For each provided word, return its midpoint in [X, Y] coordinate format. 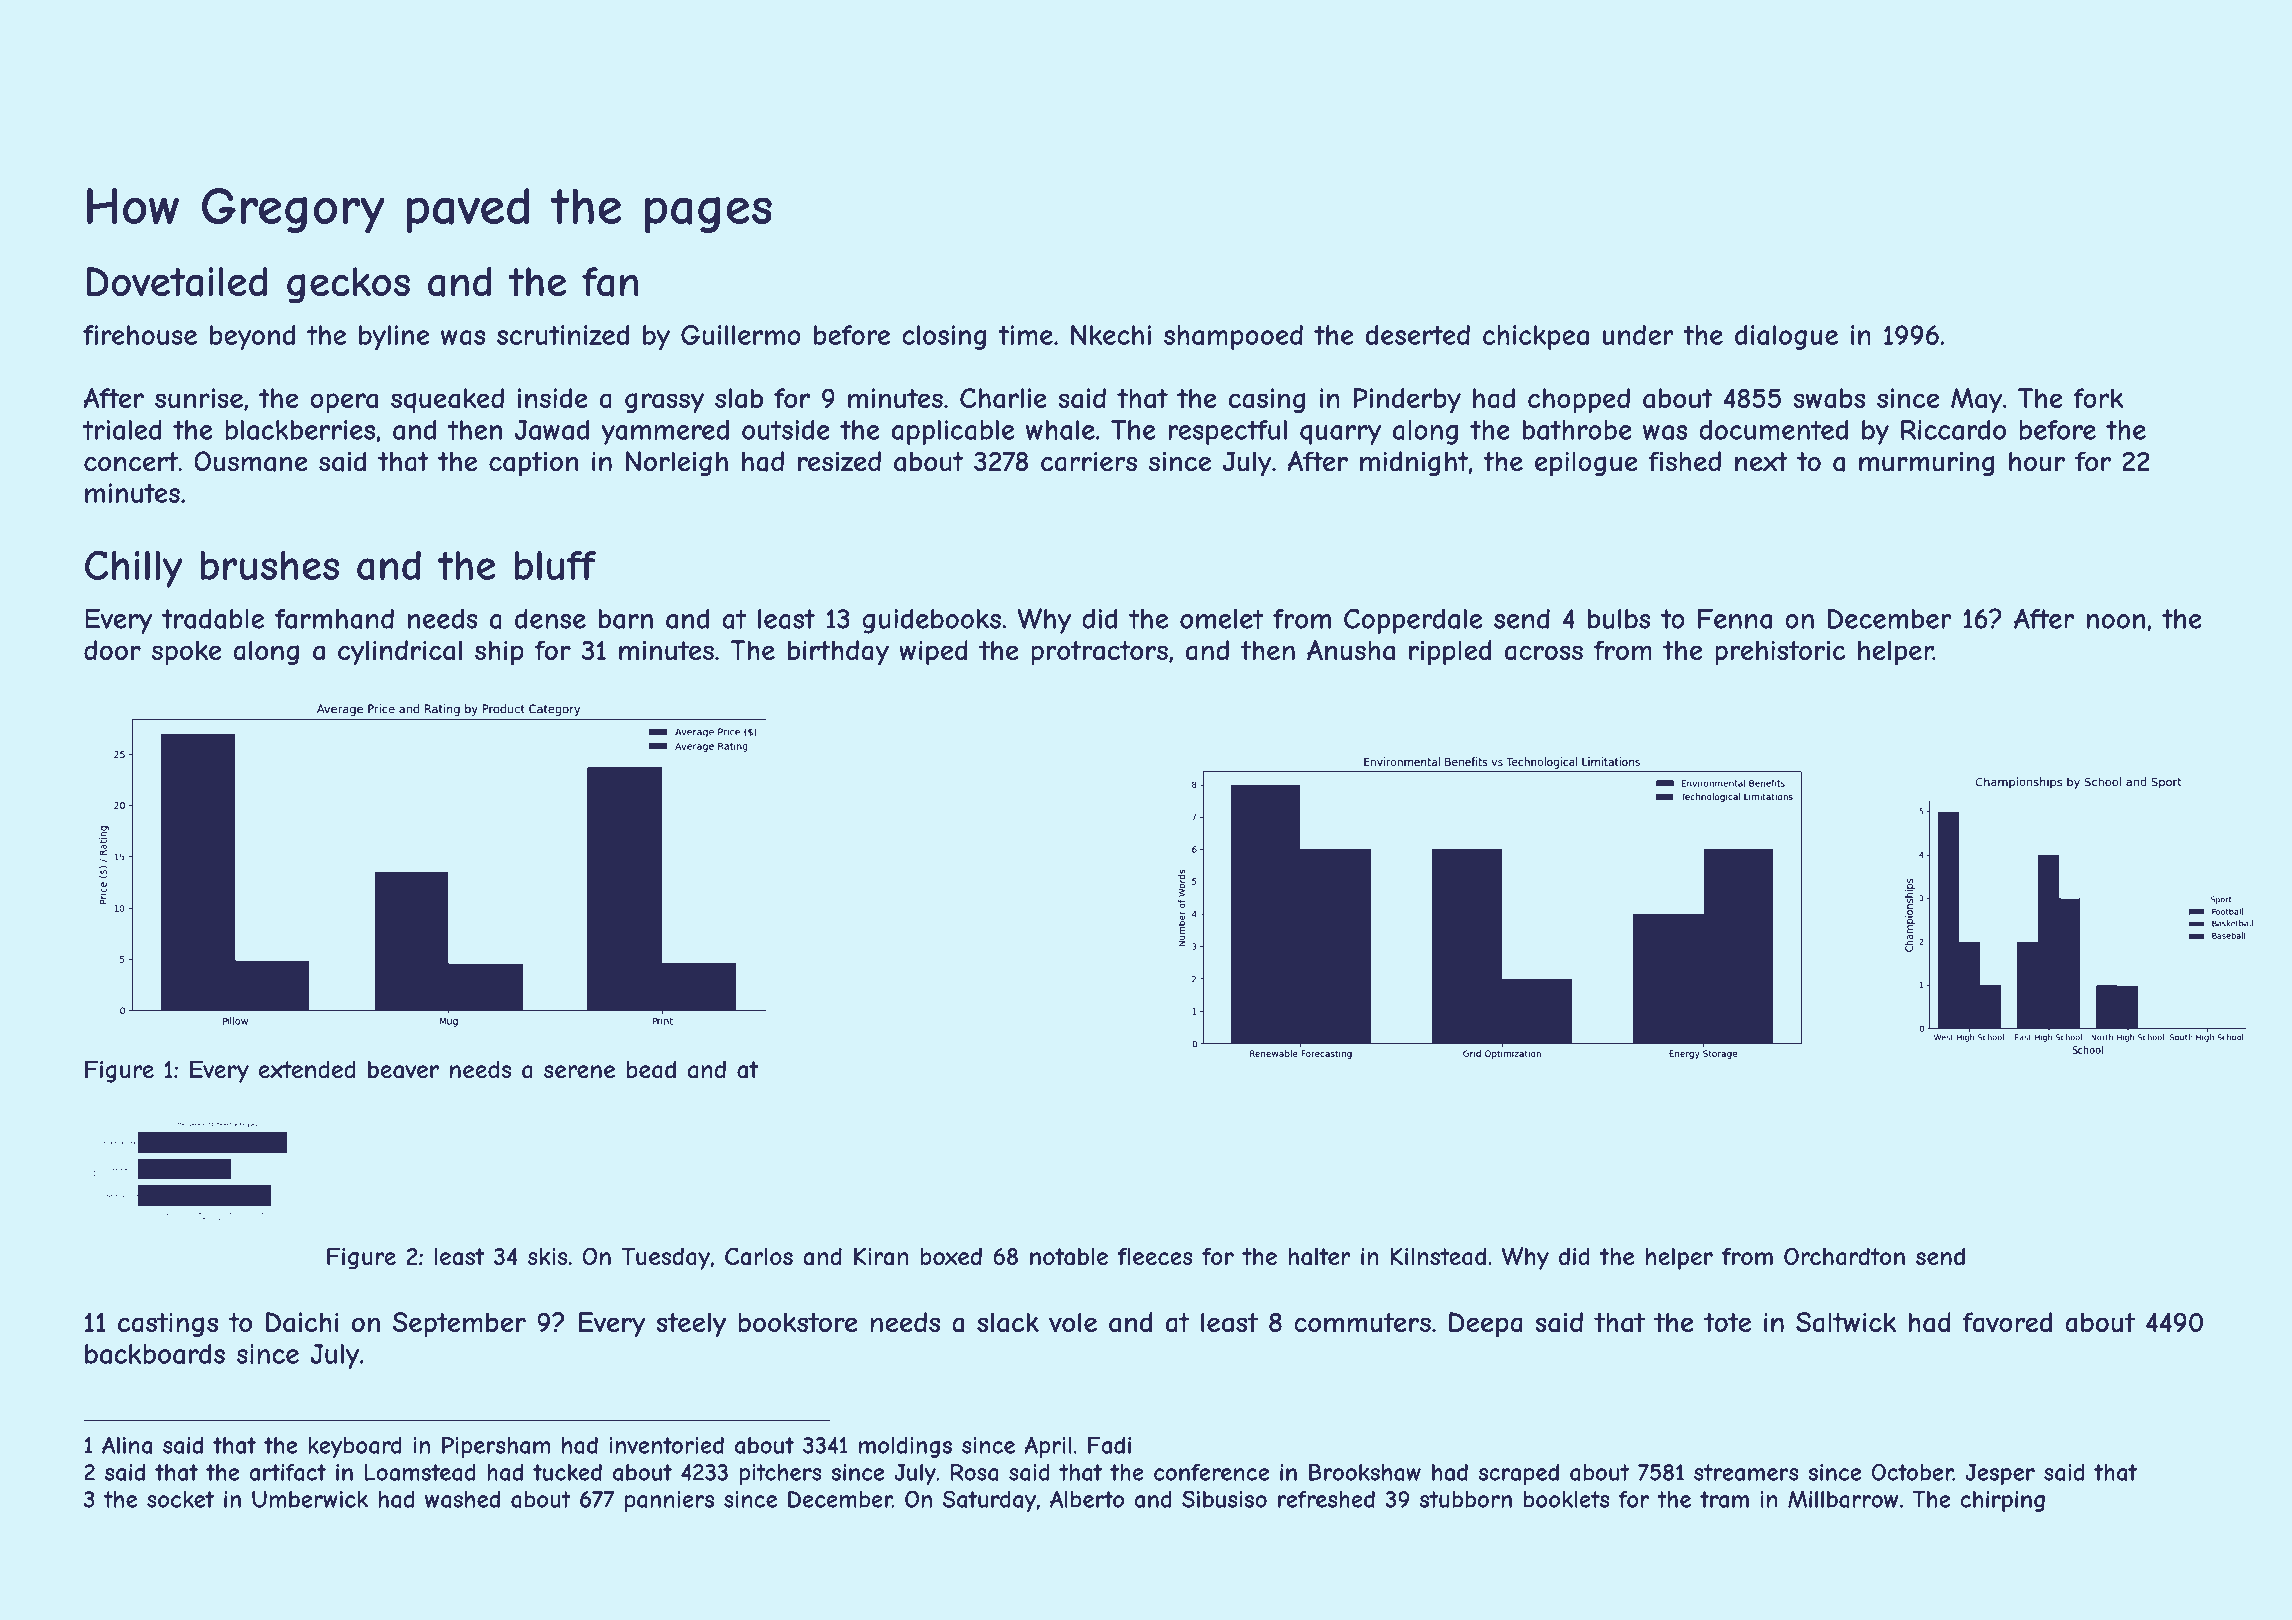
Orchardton [1844, 1256]
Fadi [1109, 1445]
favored [2007, 1322]
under [1638, 335]
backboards [155, 1354]
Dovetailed [177, 282]
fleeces [1155, 1256]
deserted [1418, 335]
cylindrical [400, 653]
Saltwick [1846, 1322]
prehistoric [1780, 653]
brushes [269, 565]
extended [307, 1069]
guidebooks [931, 621]
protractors [1099, 653]
